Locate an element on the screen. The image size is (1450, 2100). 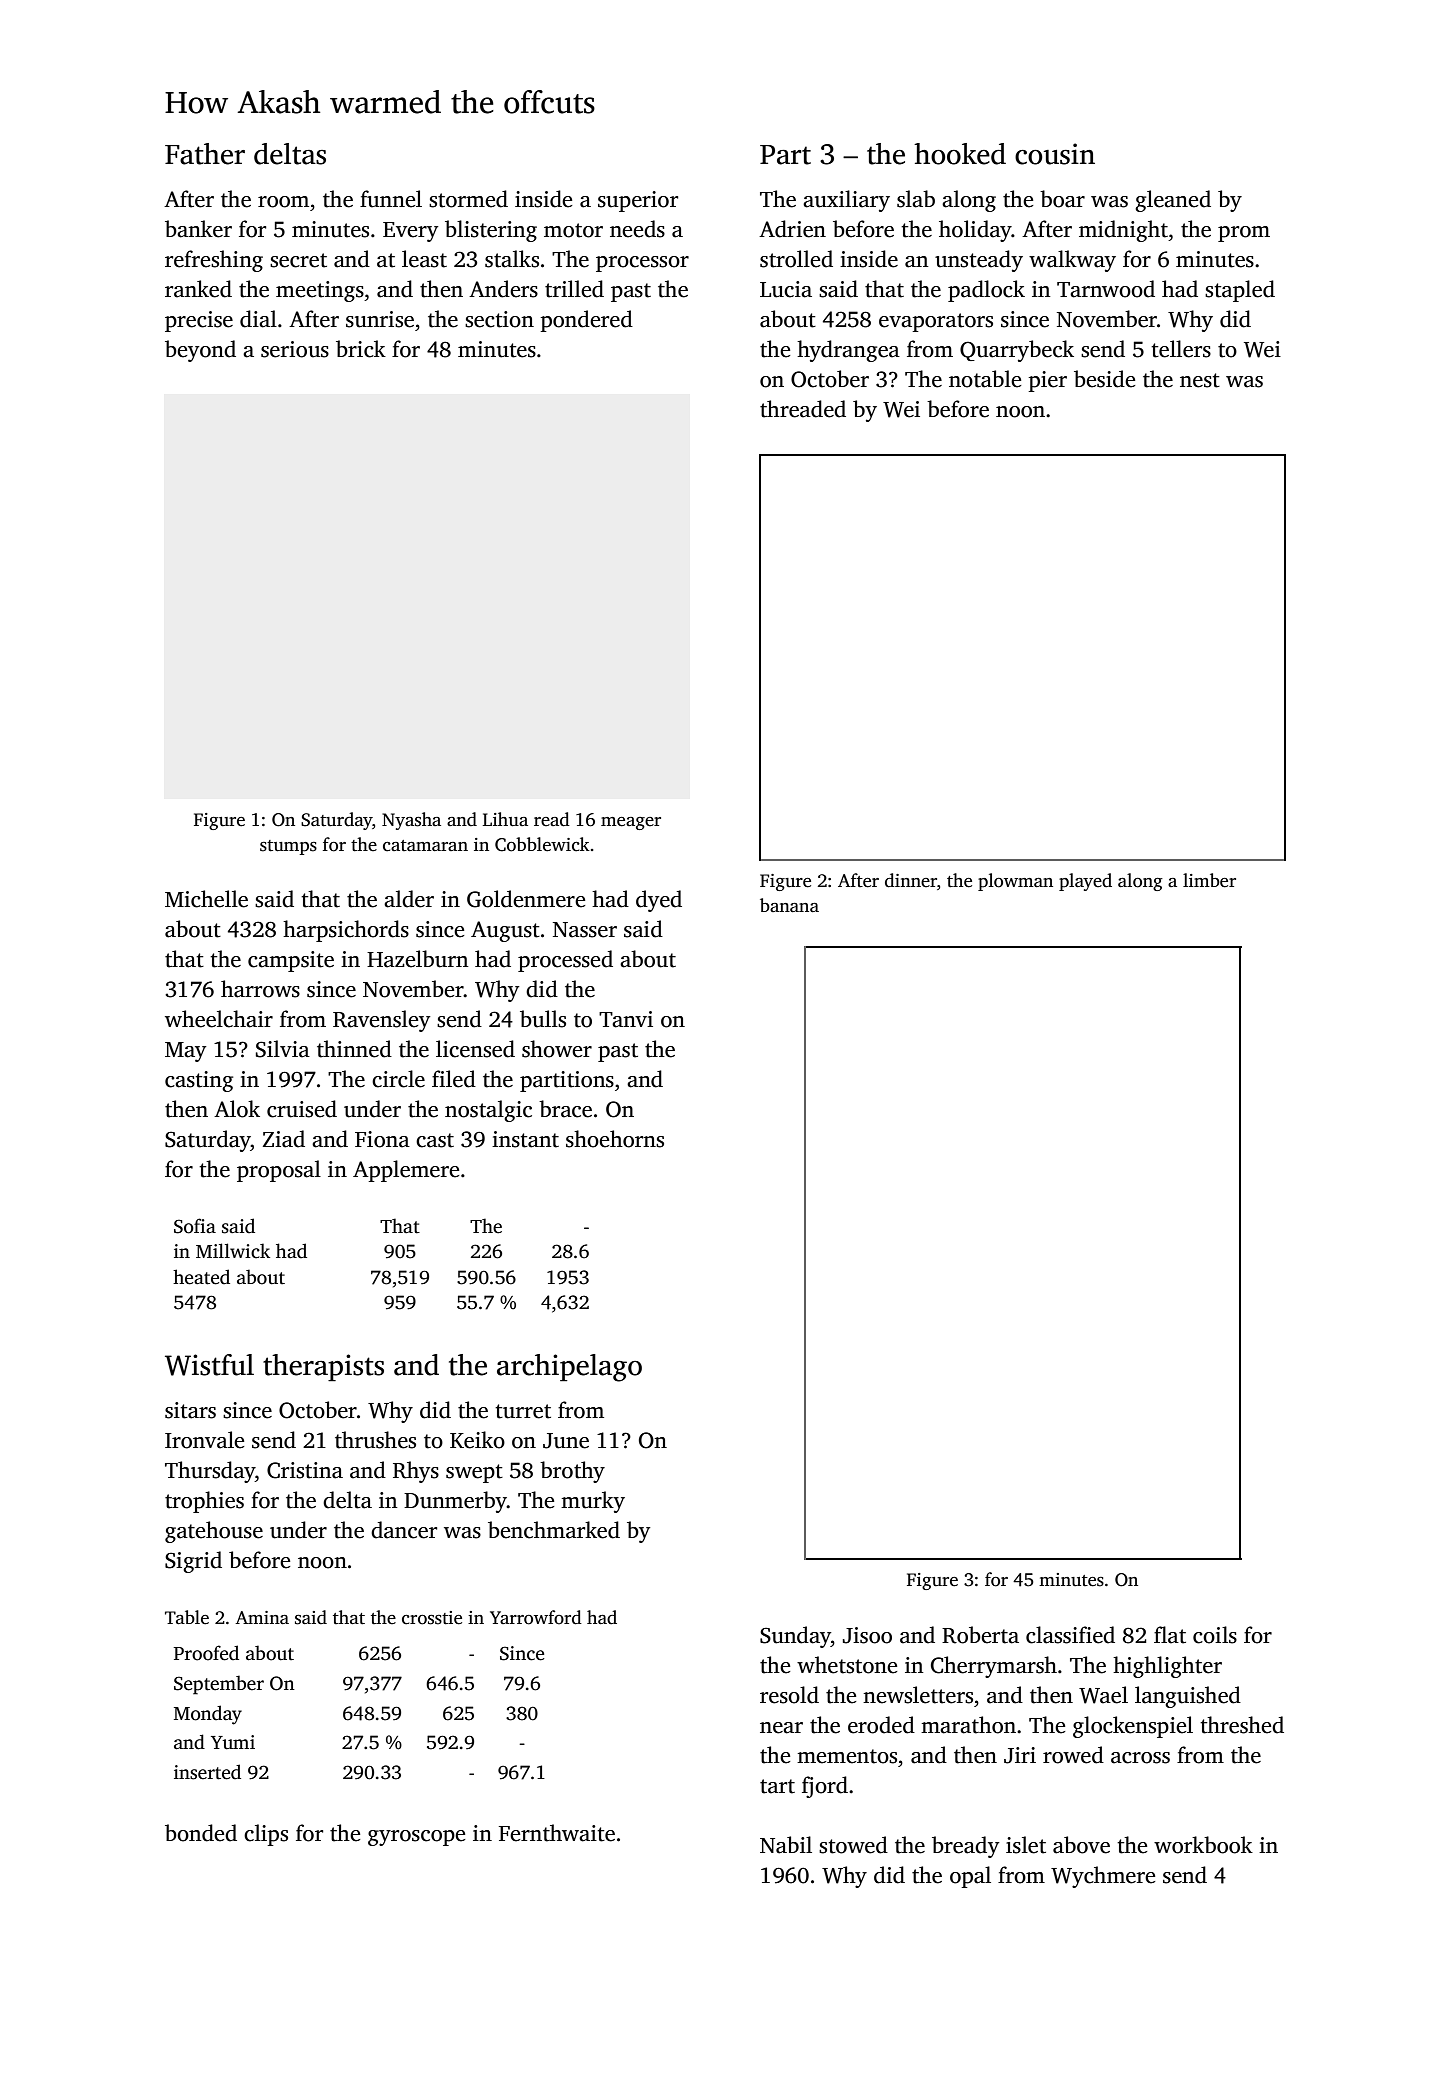
auxiliary is located at coordinates (846, 201).
